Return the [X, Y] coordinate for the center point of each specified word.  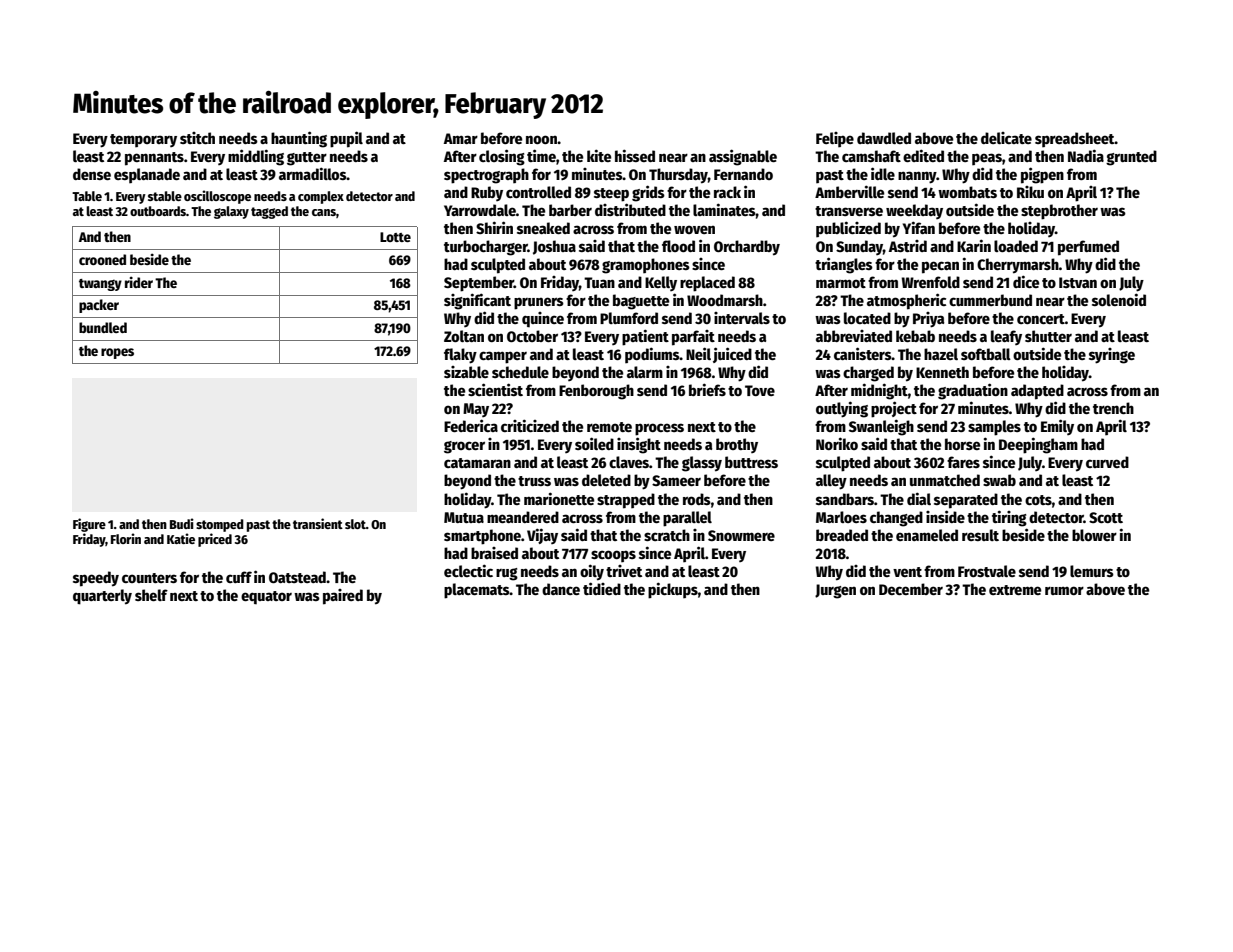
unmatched [945, 480]
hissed [635, 155]
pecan [940, 267]
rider [139, 282]
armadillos [313, 173]
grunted [1131, 158]
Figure [89, 525]
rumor [1064, 590]
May [476, 410]
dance [561, 589]
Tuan [599, 282]
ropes [117, 353]
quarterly [102, 597]
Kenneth [942, 372]
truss [534, 481]
